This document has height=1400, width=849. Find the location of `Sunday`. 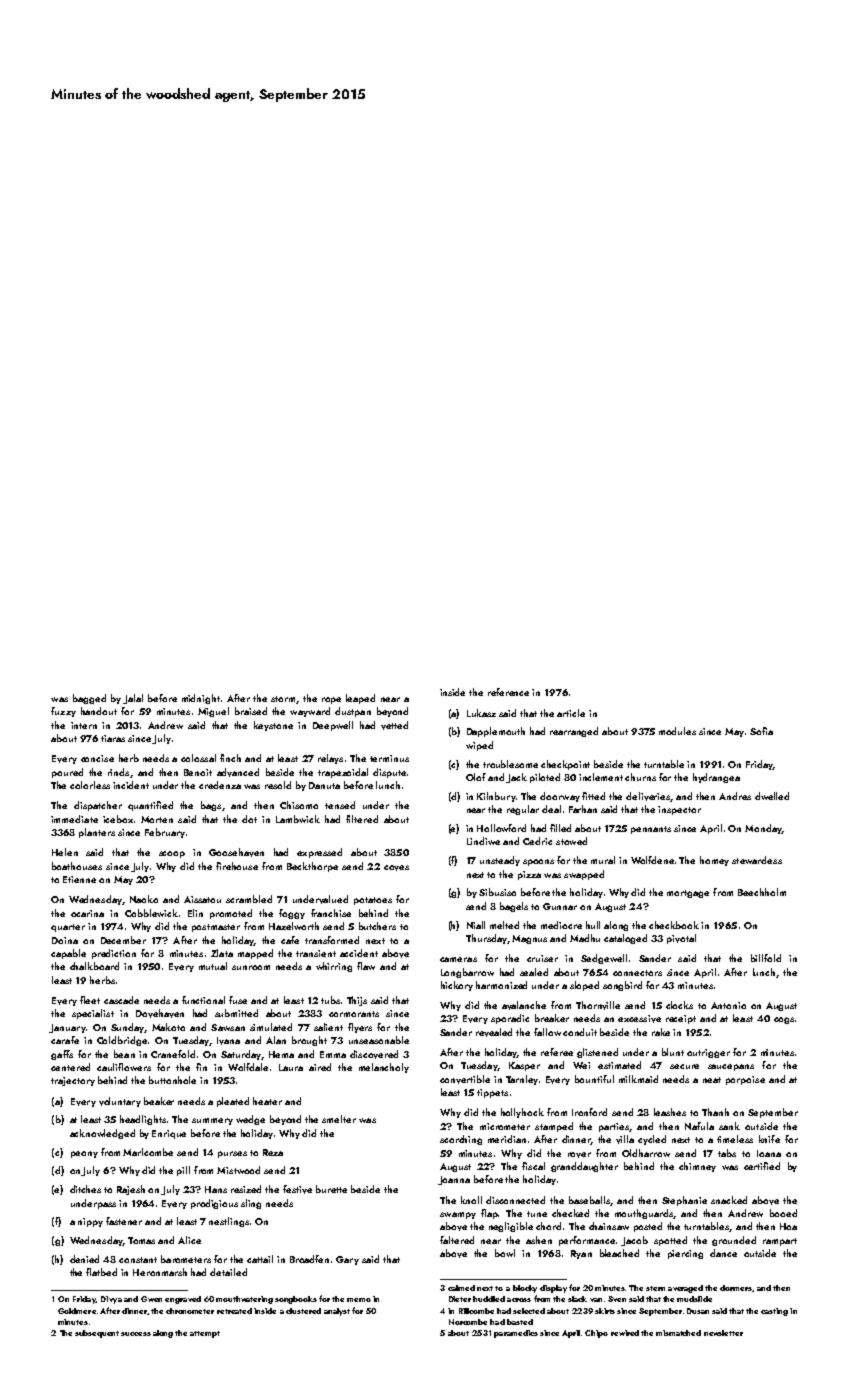

Sunday is located at coordinates (127, 1028).
